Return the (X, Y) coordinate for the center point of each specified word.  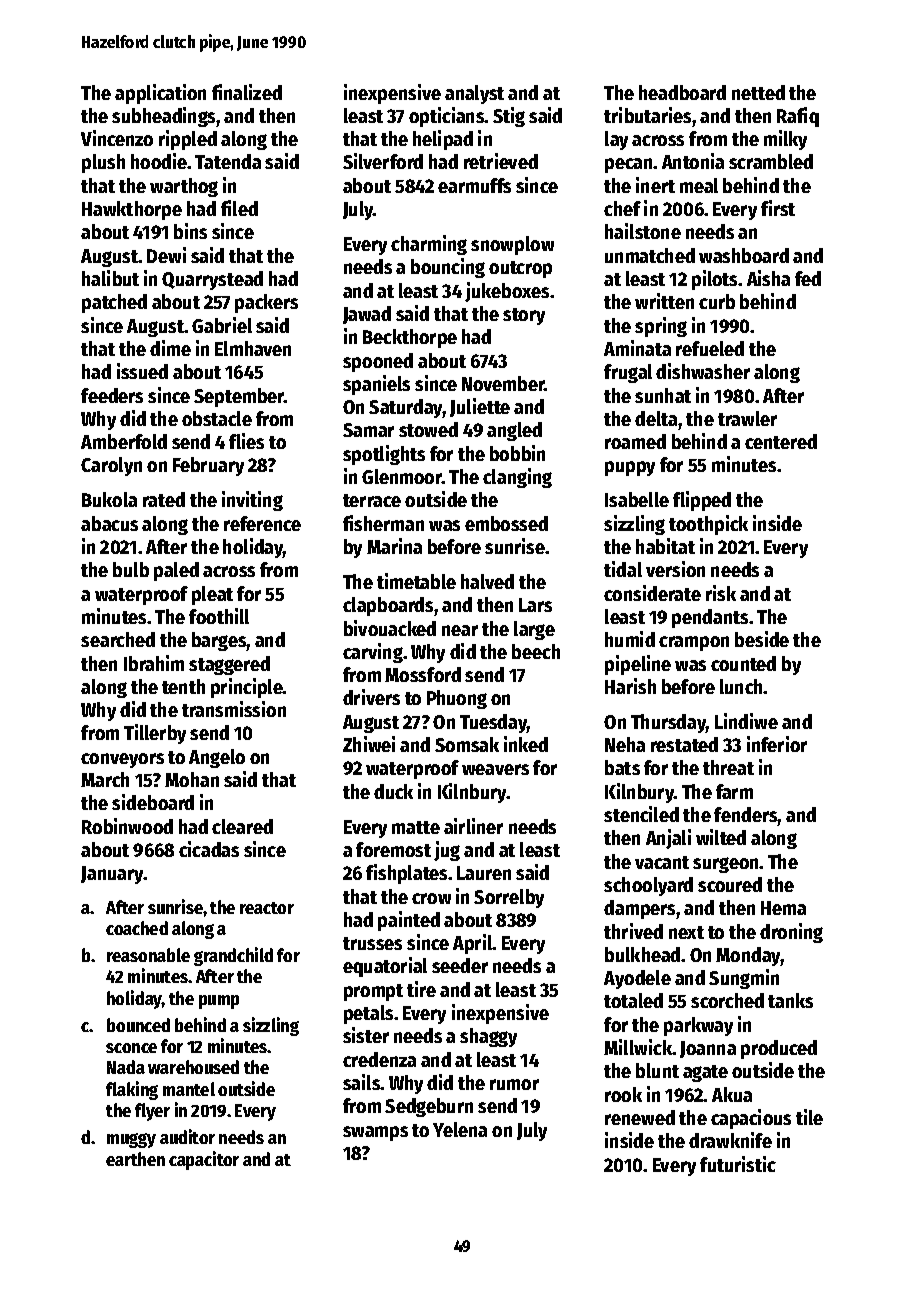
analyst (474, 94)
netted (758, 92)
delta (657, 418)
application (160, 94)
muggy (131, 1140)
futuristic (738, 1164)
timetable (416, 581)
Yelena (460, 1129)
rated (164, 499)
